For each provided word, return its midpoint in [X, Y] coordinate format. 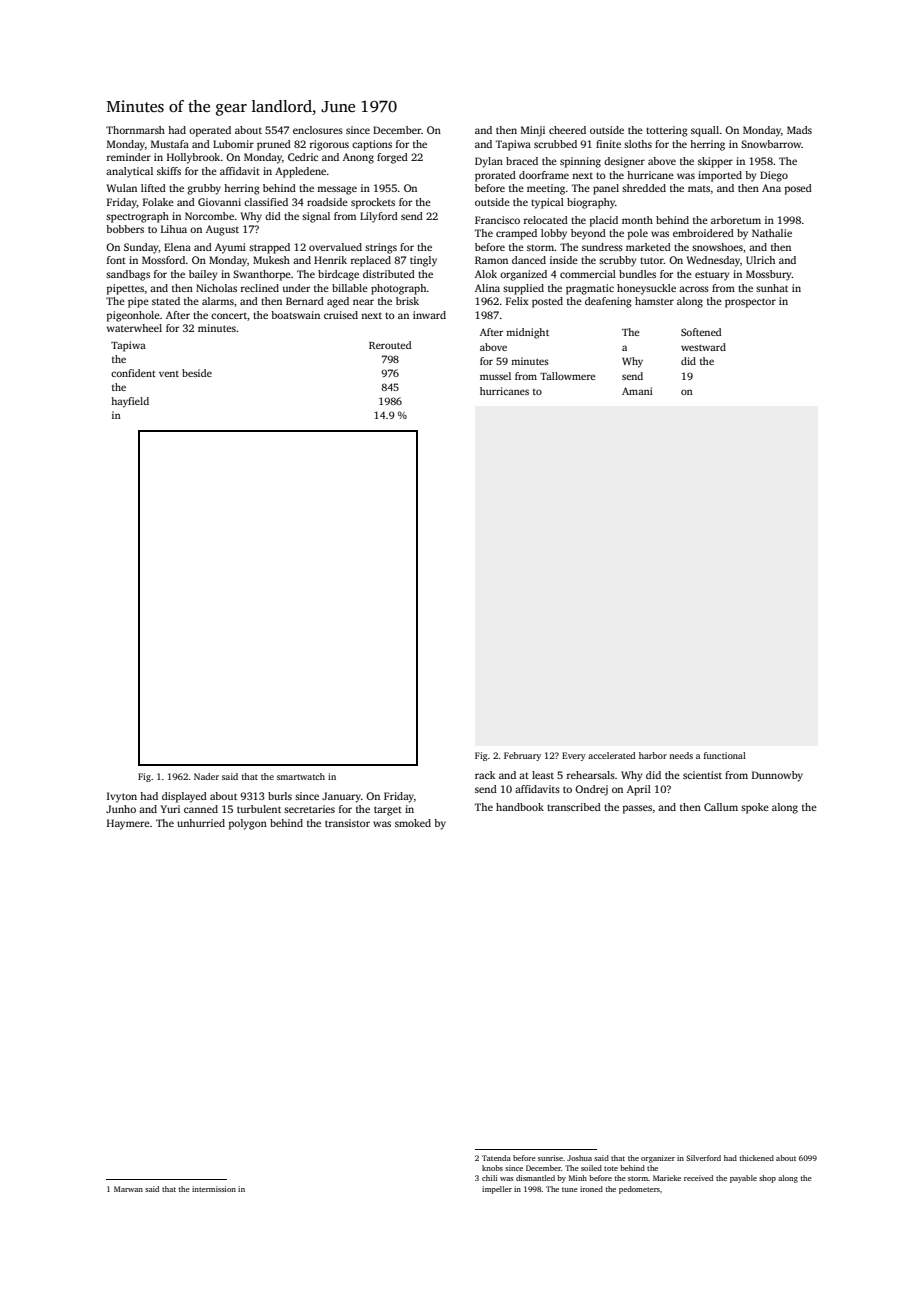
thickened [757, 1158]
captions [372, 145]
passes [637, 809]
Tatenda [496, 1158]
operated [210, 131]
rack [485, 775]
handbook [520, 807]
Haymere [128, 824]
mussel [495, 376]
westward [703, 347]
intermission [214, 1189]
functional [725, 755]
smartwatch [301, 776]
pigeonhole [133, 316]
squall [705, 131]
